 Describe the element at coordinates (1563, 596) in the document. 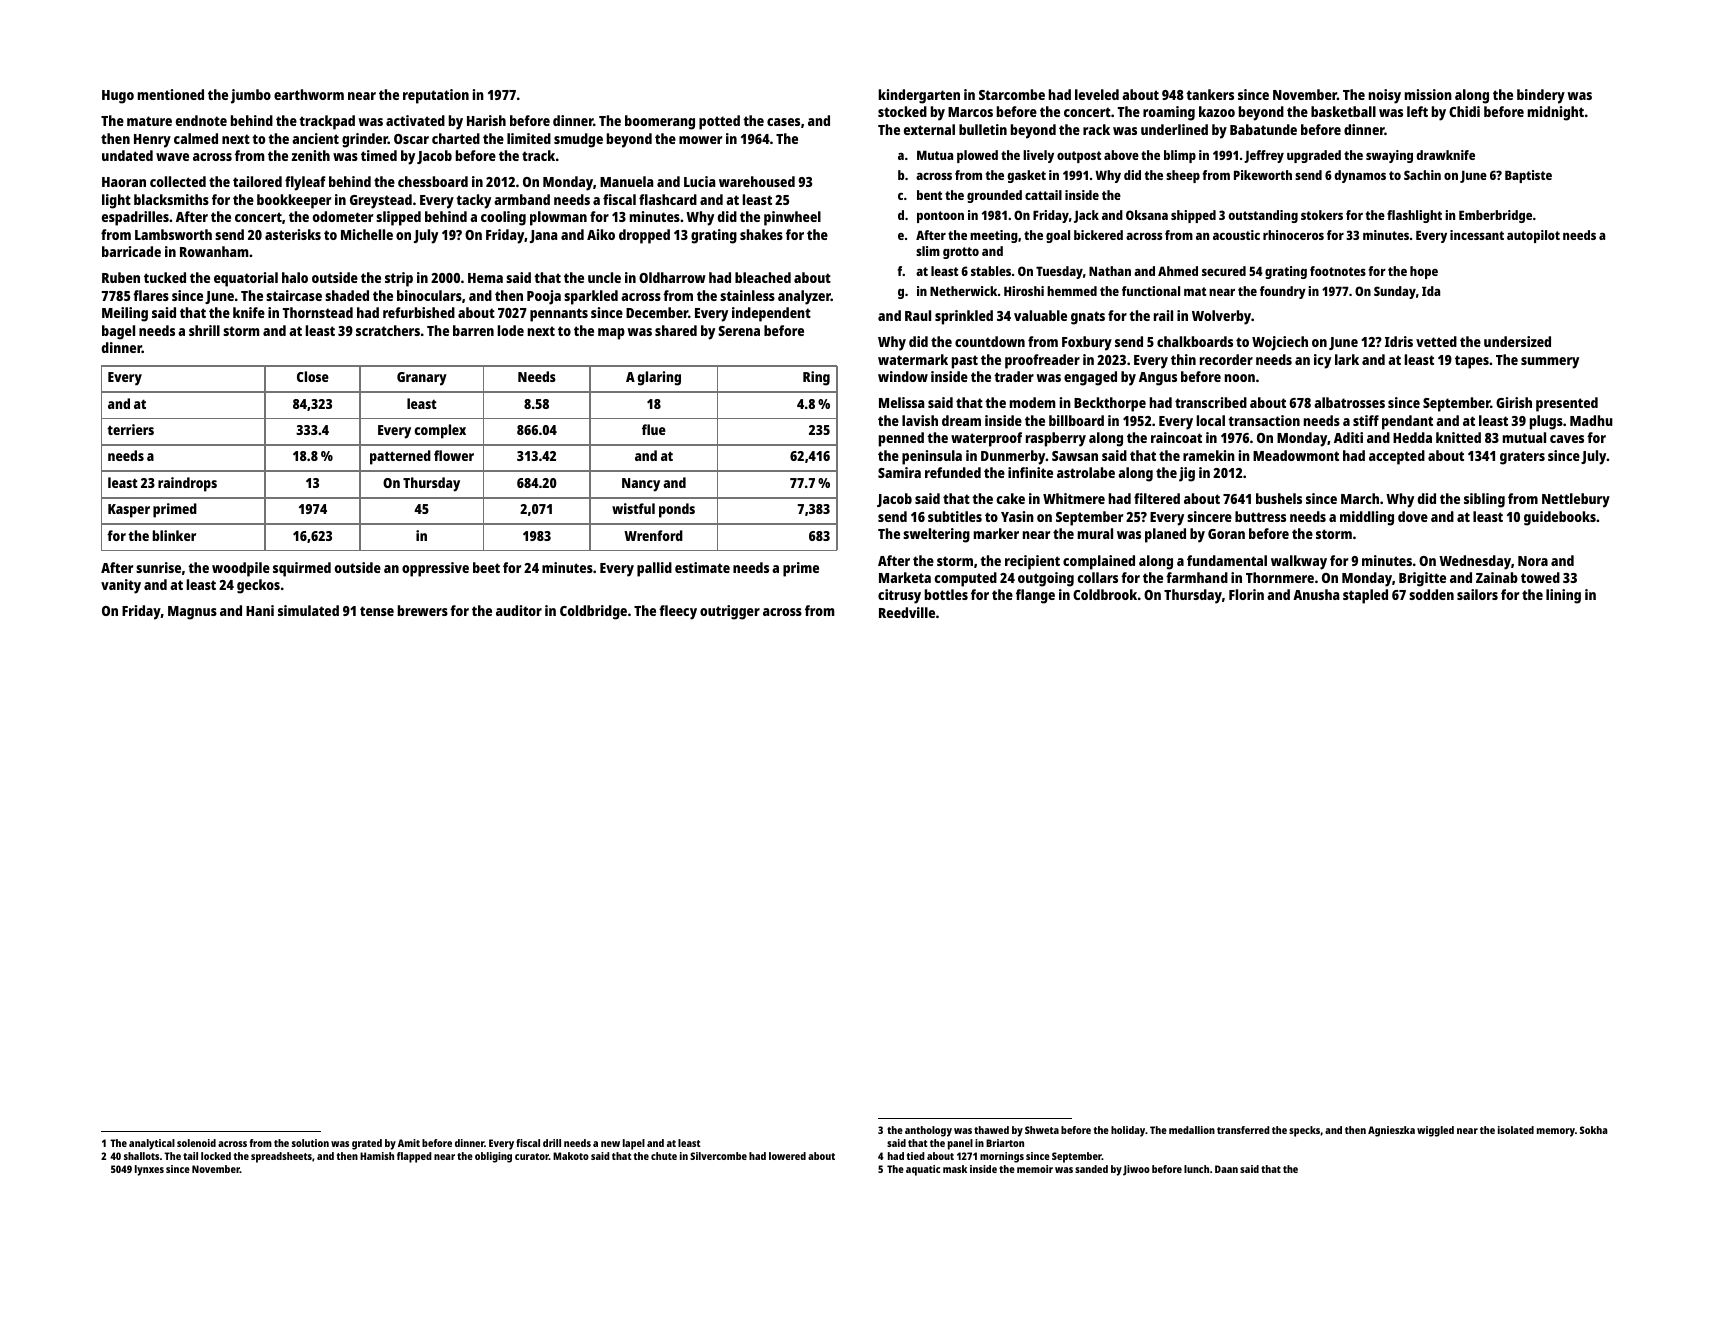

I see `lining` at that location.
